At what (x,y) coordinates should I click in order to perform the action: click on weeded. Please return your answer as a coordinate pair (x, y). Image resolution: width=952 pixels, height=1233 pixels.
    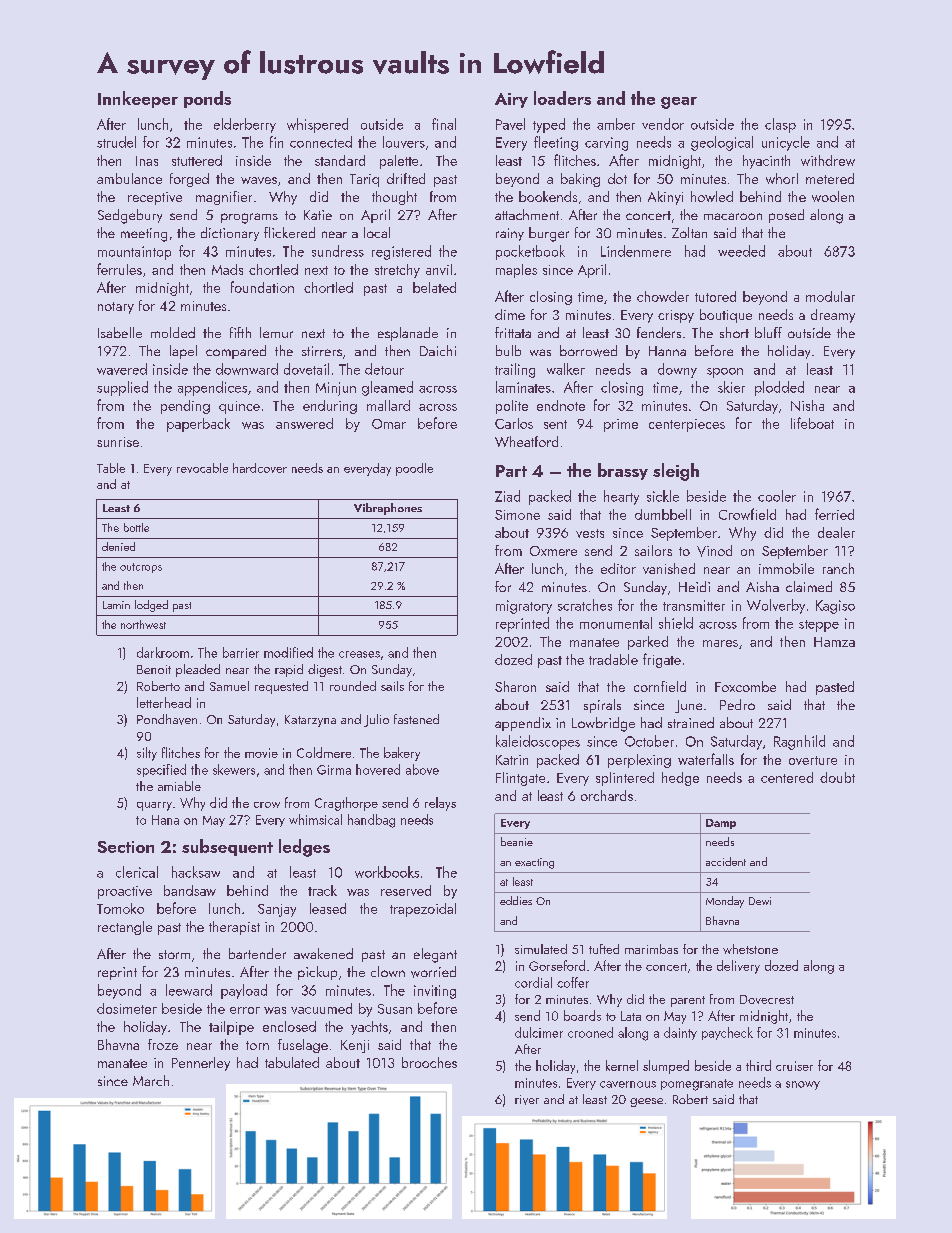
    Looking at the image, I should click on (741, 251).
